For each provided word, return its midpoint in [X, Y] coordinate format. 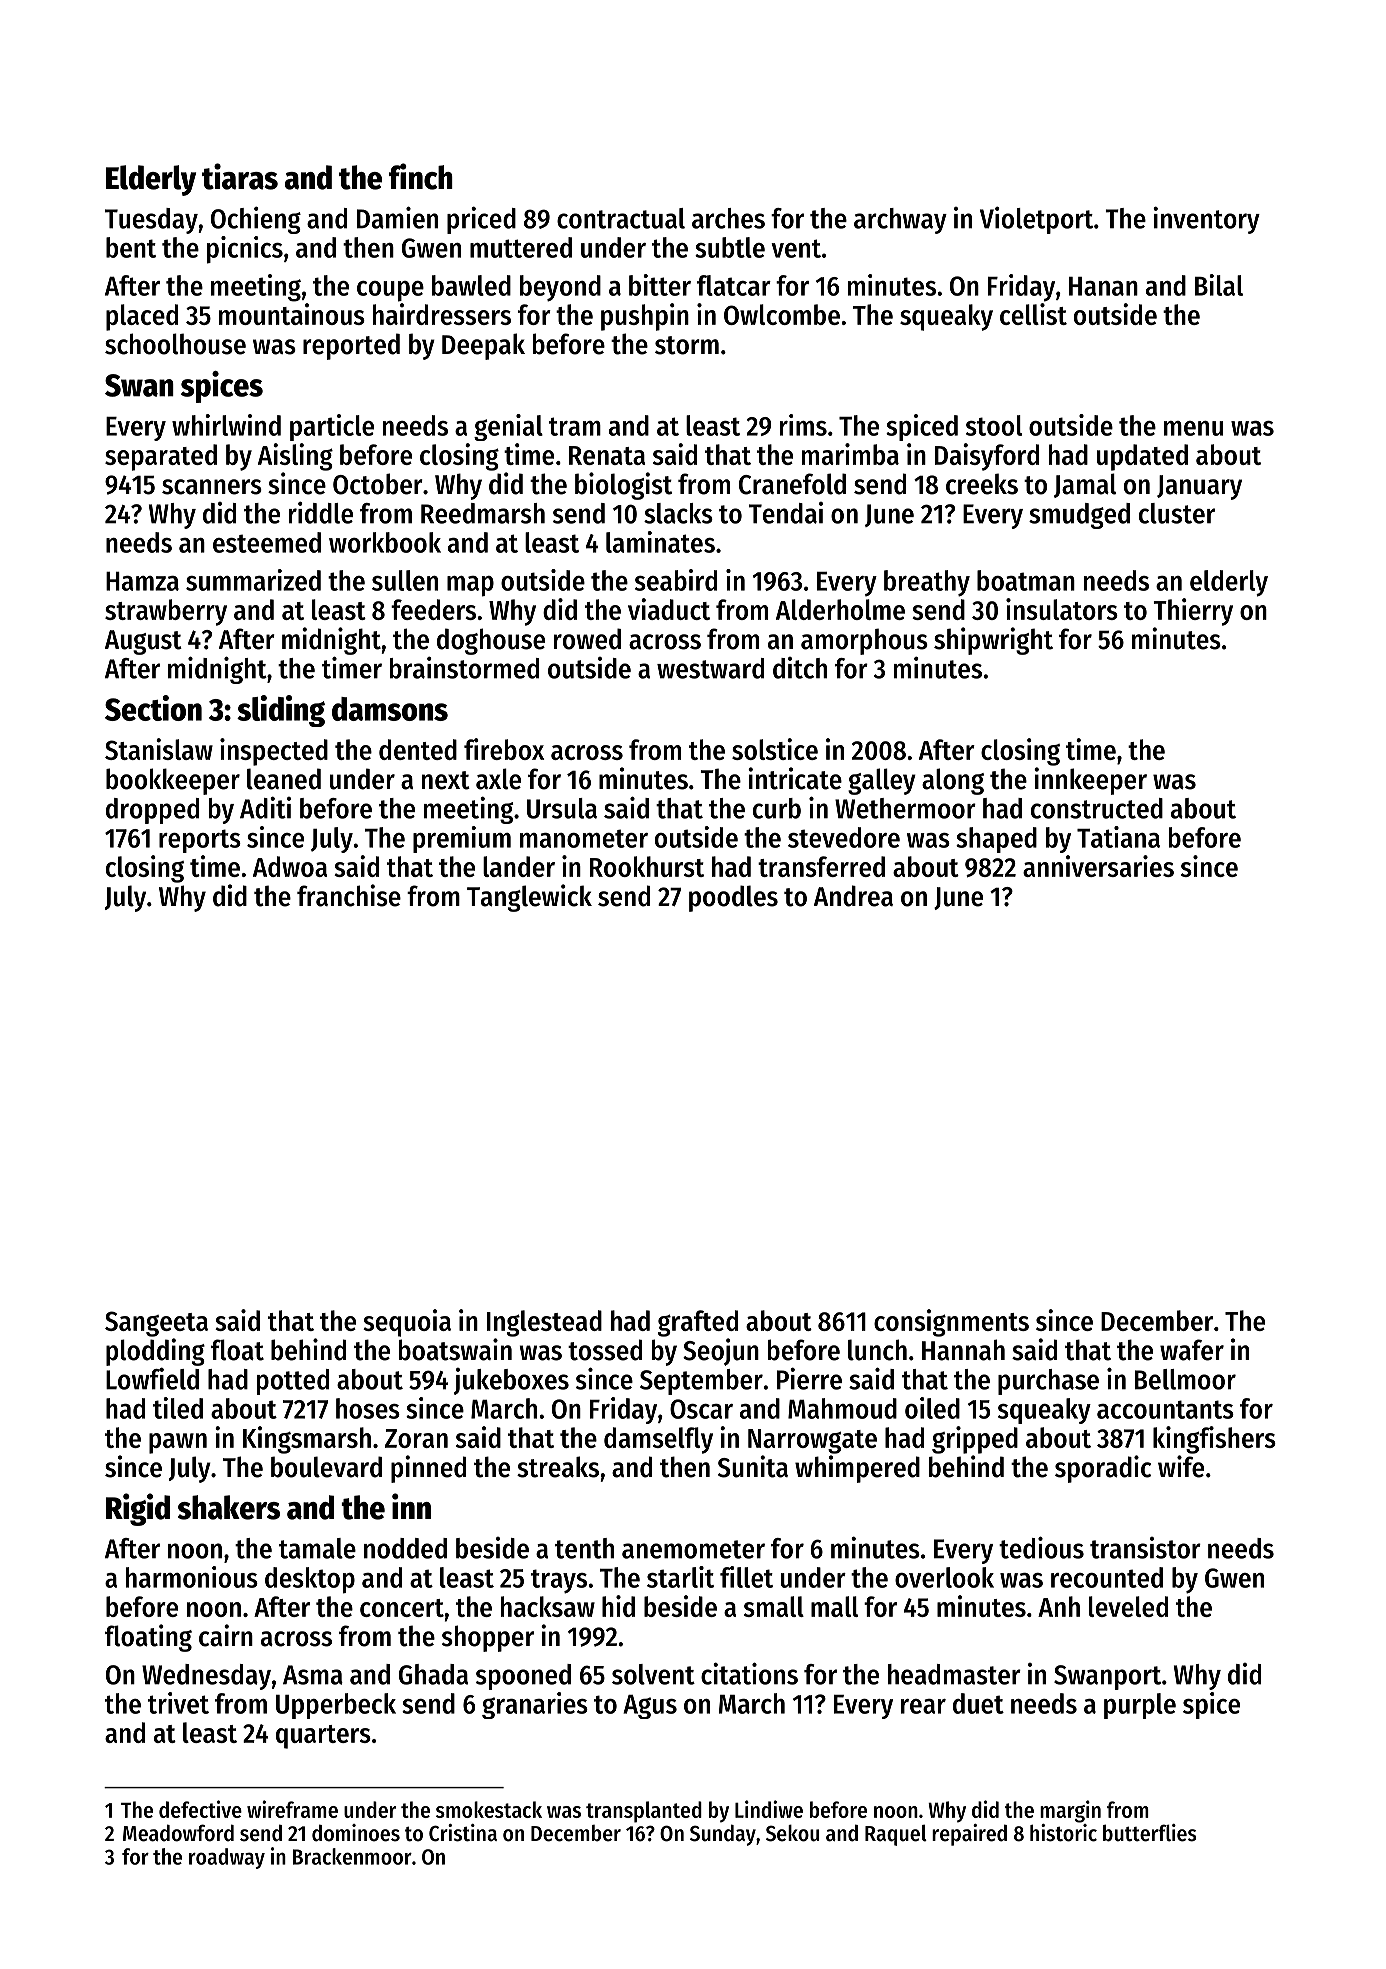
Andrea [853, 896]
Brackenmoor [352, 1856]
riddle [321, 513]
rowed [587, 639]
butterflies [1149, 1833]
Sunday [723, 1835]
